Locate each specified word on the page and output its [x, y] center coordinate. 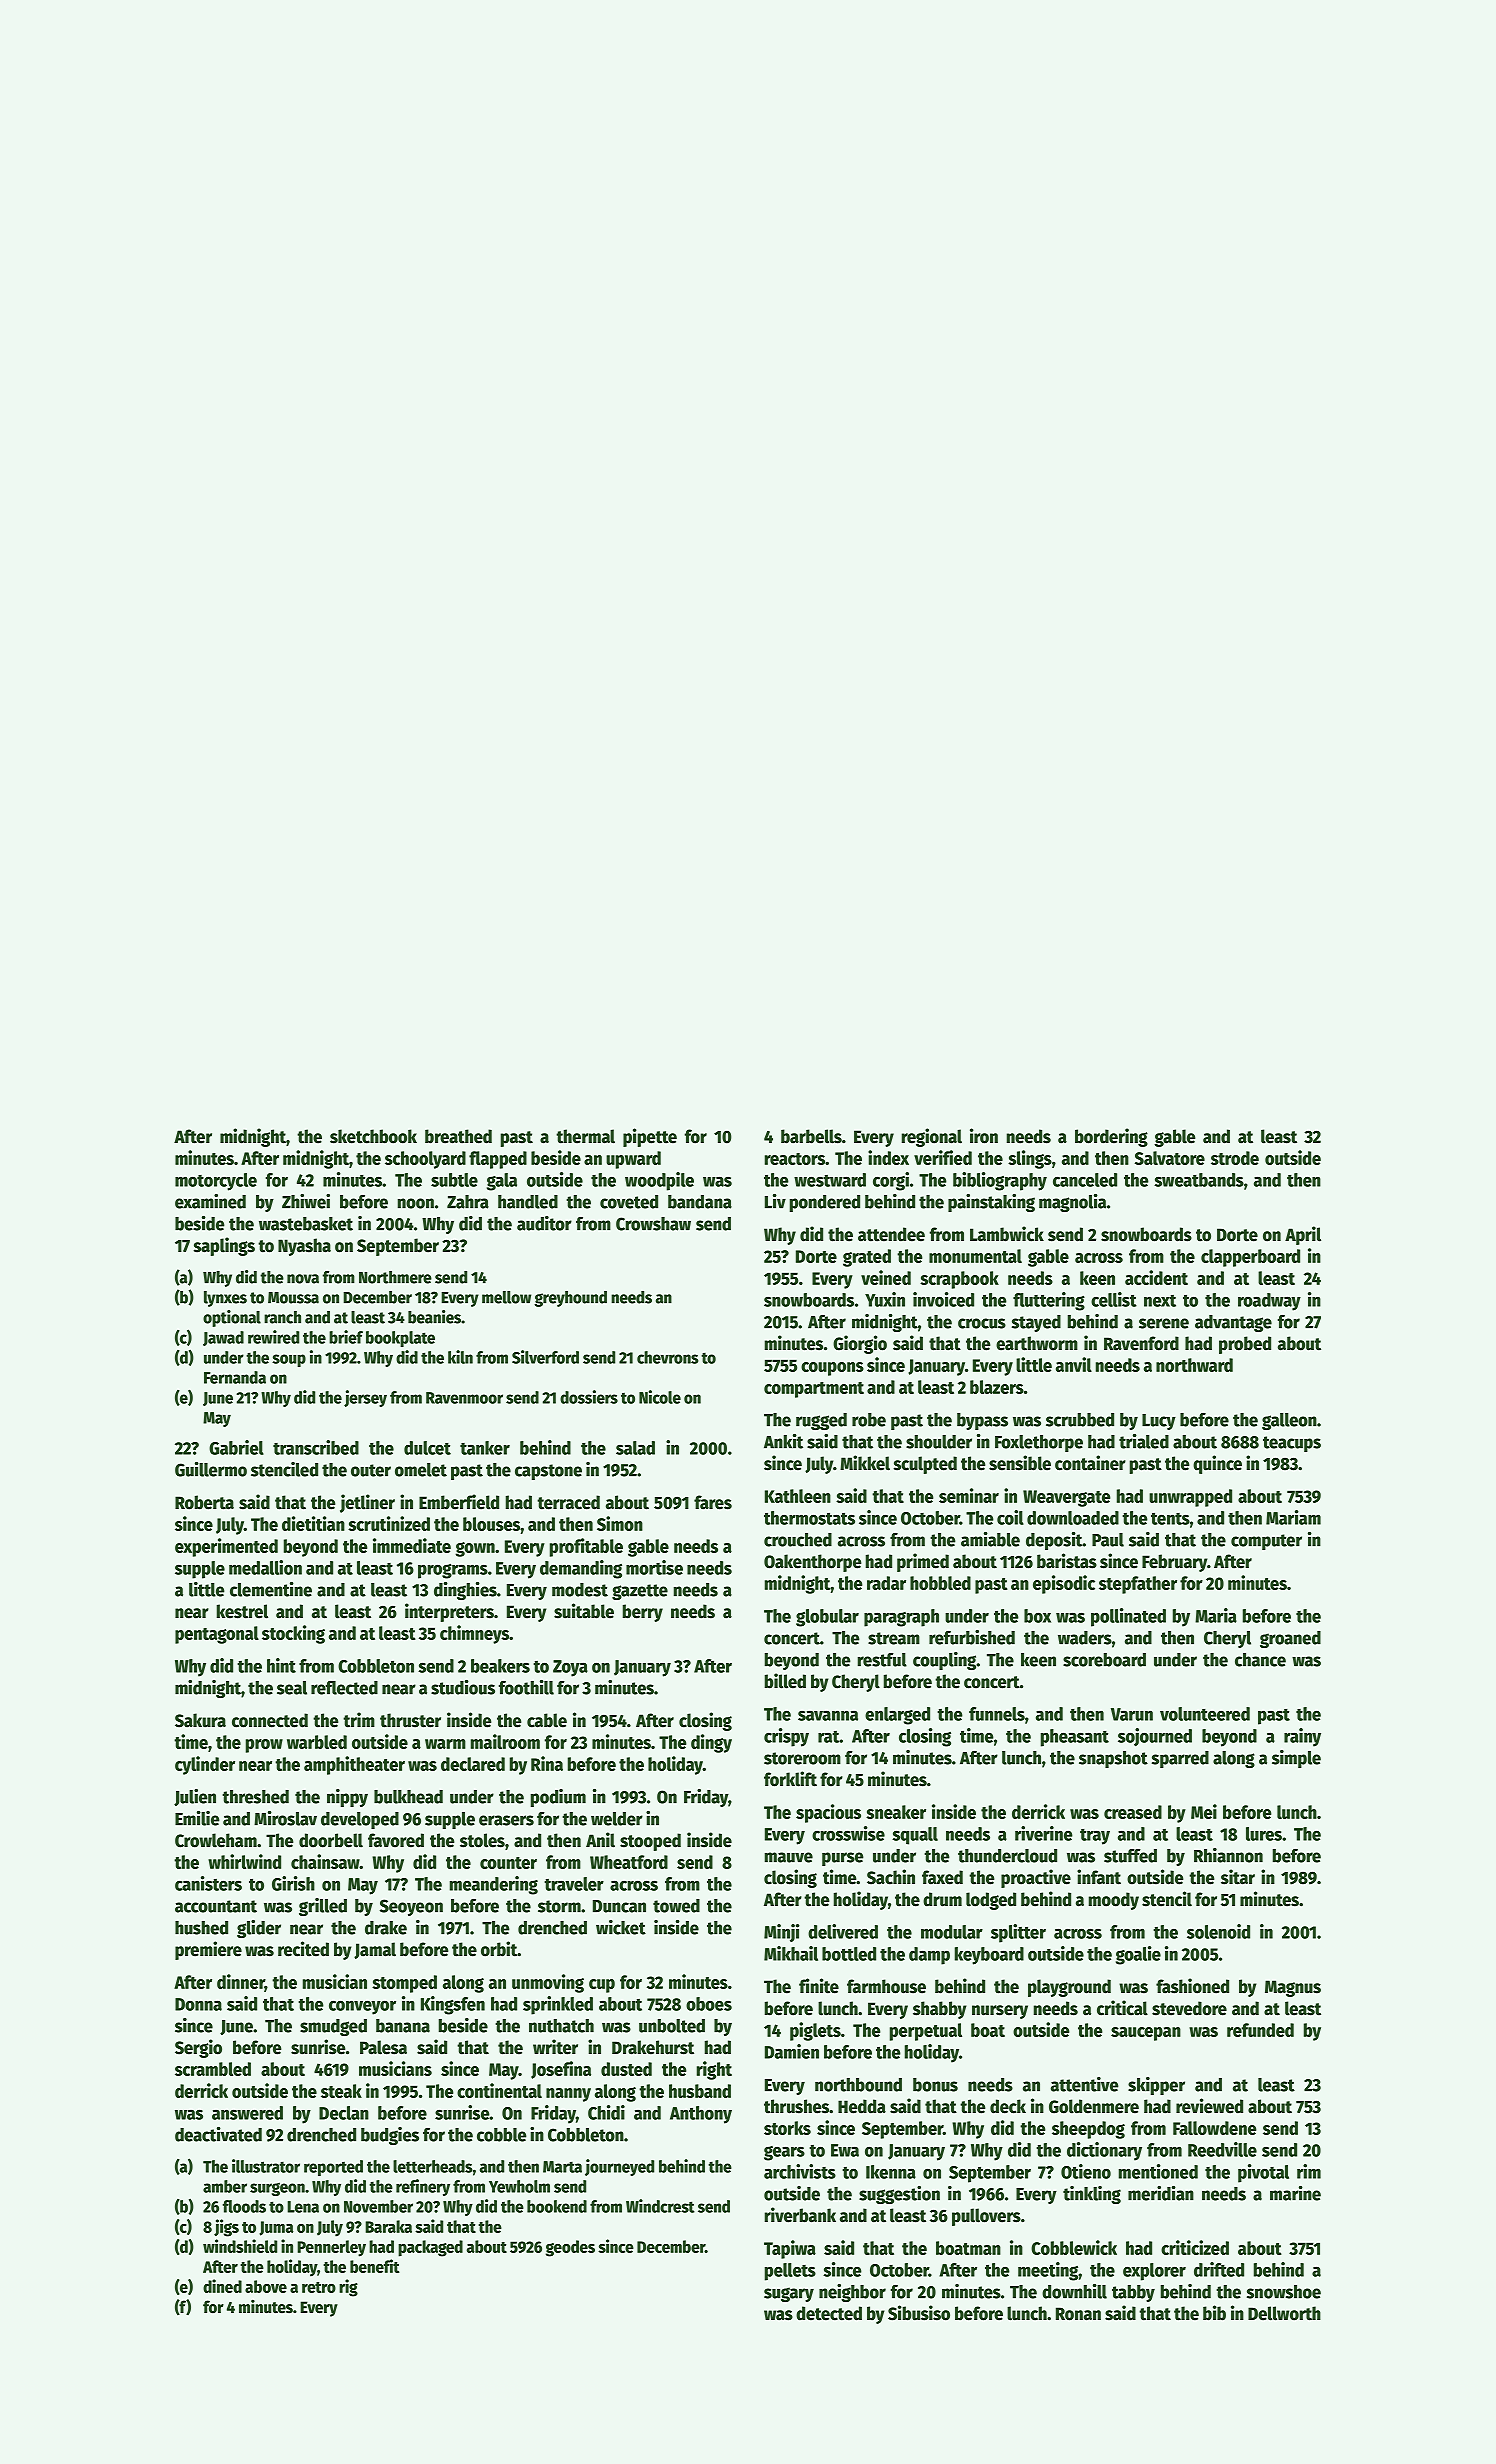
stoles [482, 1840]
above [266, 2286]
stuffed [1130, 1856]
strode [1235, 1158]
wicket [621, 1927]
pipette [650, 1137]
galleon [1289, 1421]
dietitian [313, 1523]
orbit [499, 1949]
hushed [201, 1928]
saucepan [1146, 2034]
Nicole [660, 1397]
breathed [458, 1136]
